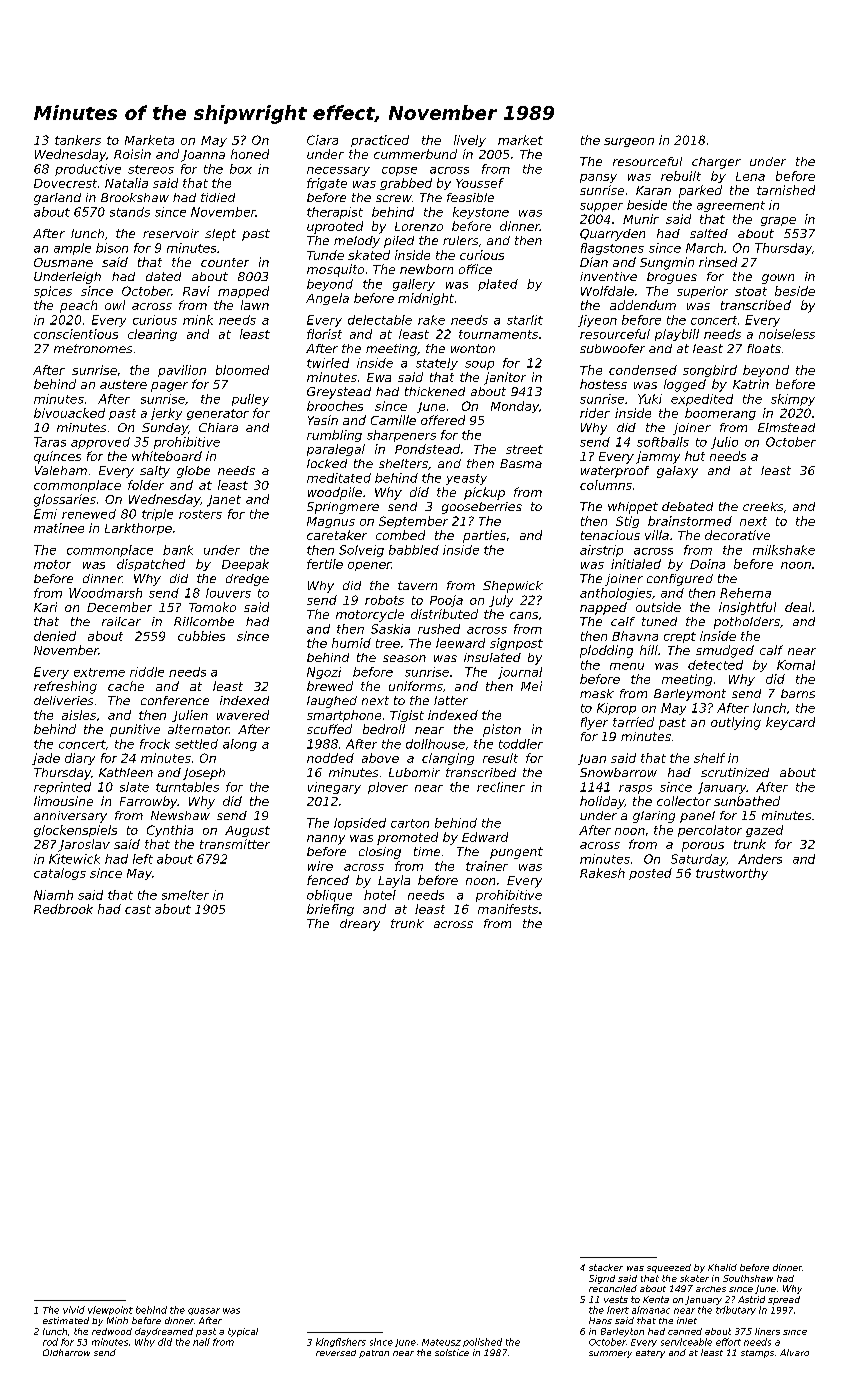 Image resolution: width=849 pixels, height=1400 pixels. I want to click on nanny, so click(326, 840).
